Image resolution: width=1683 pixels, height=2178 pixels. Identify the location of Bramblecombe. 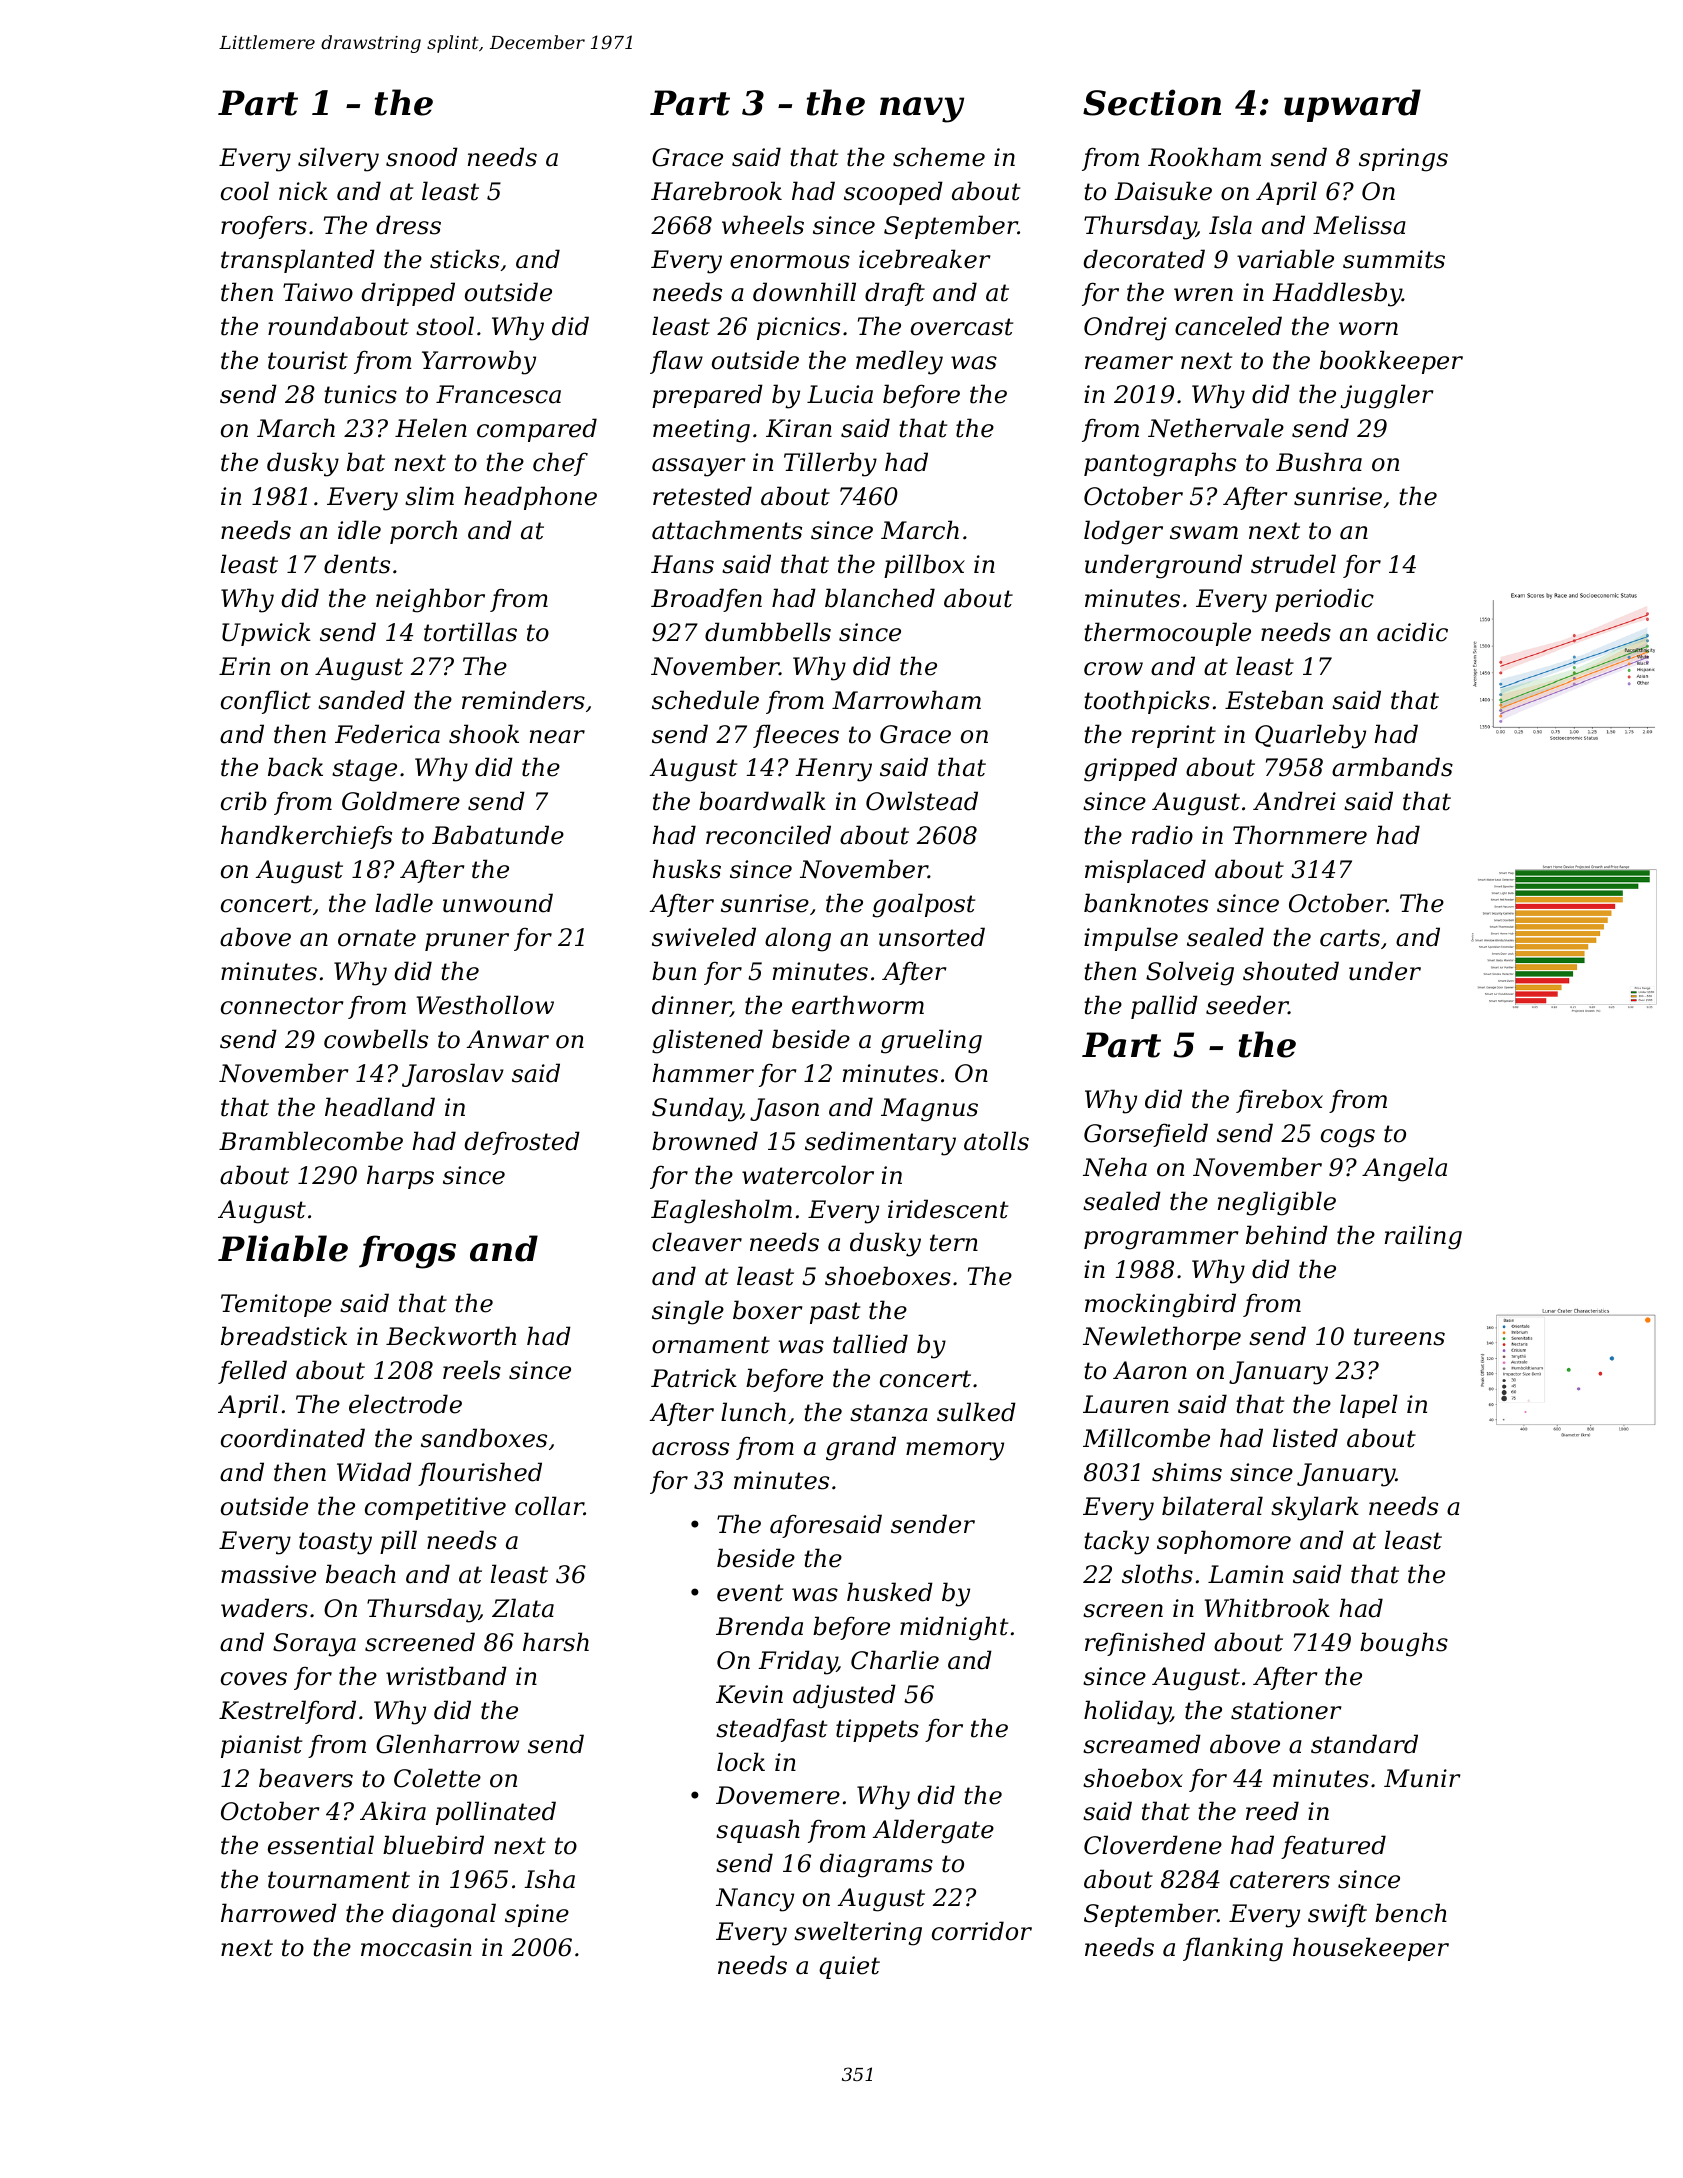
(311, 1141).
